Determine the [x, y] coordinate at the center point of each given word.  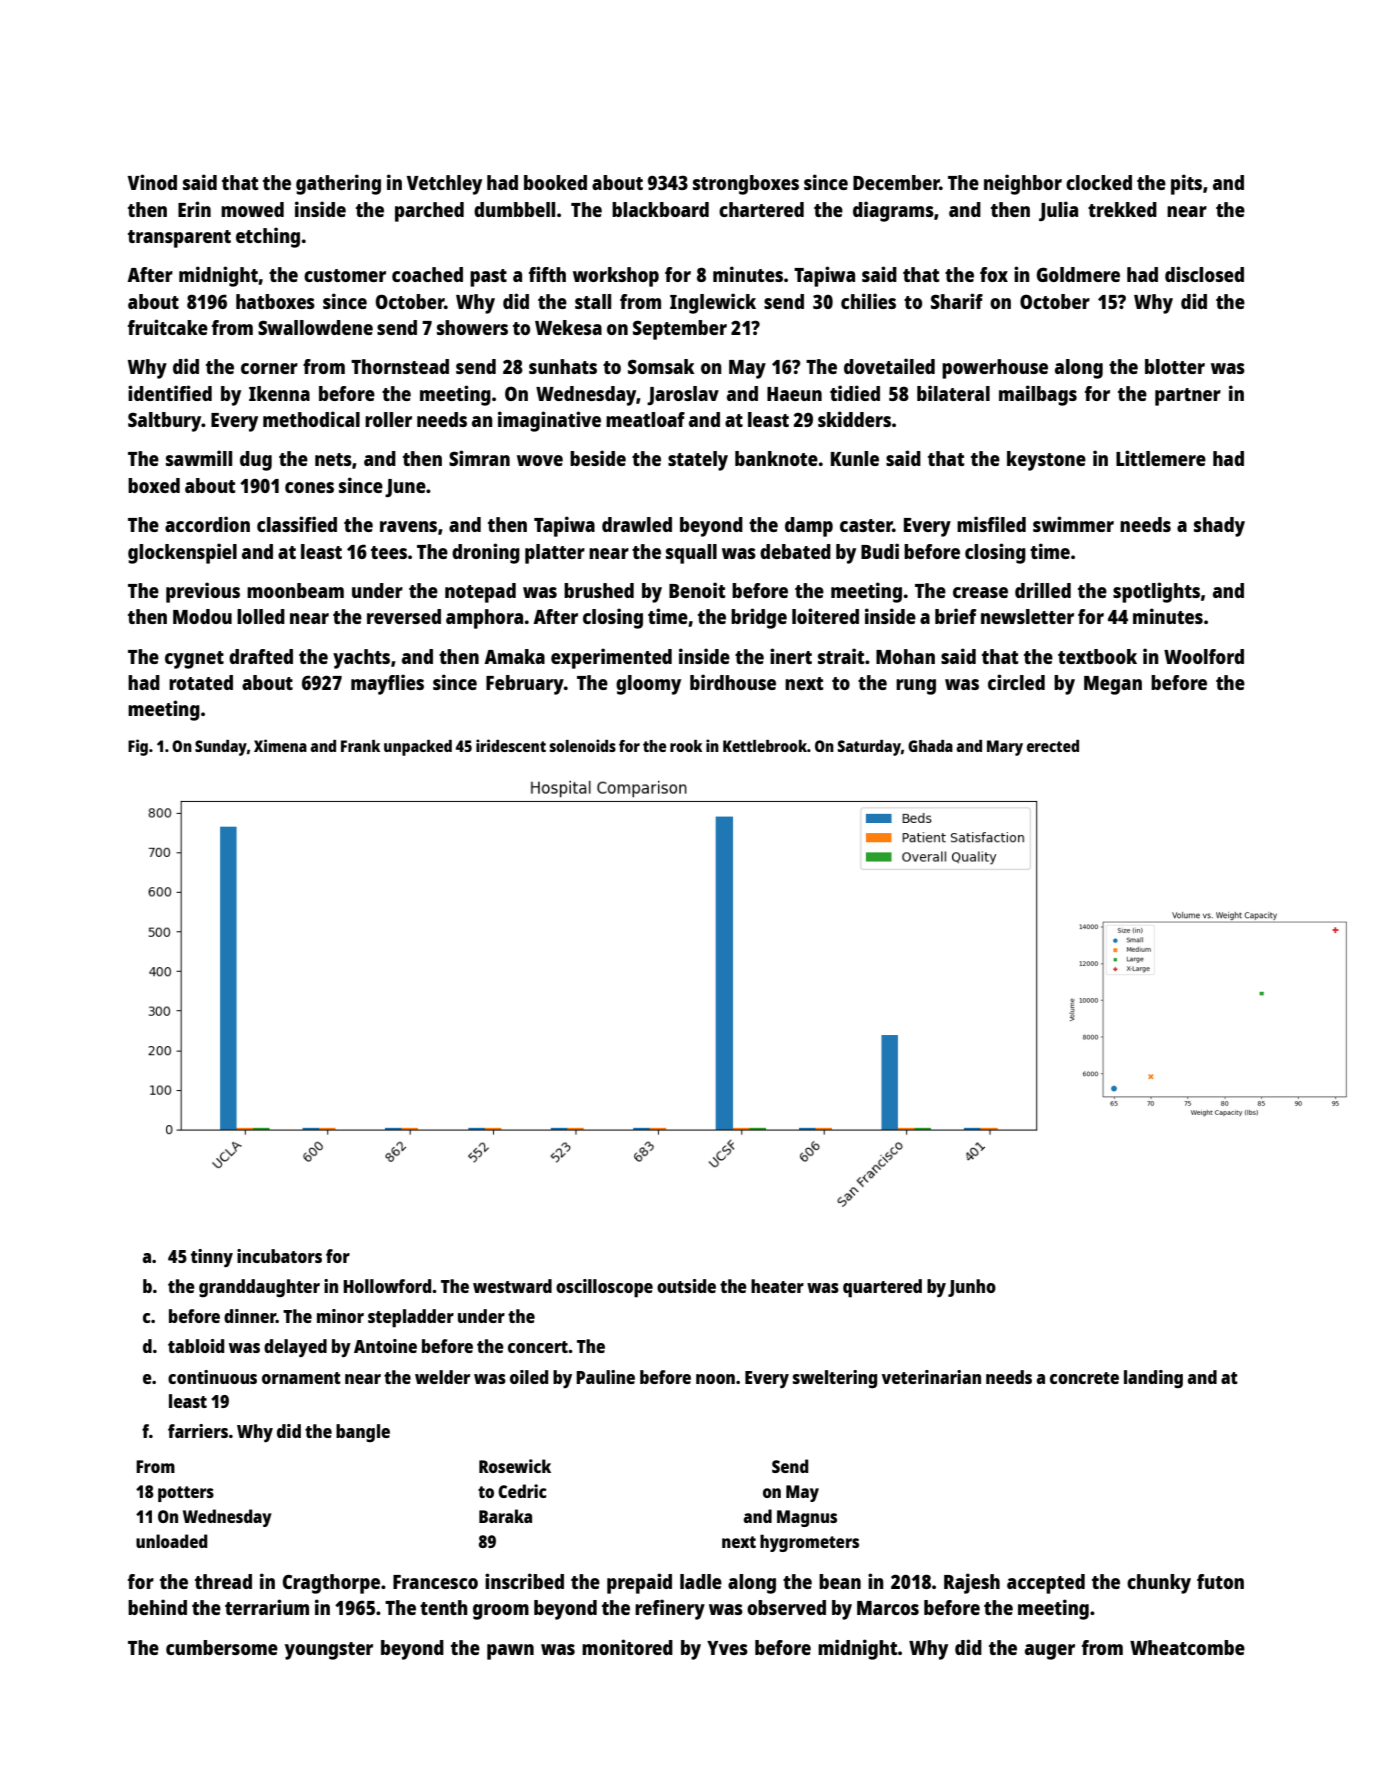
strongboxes [746, 185]
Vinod [152, 182]
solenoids [582, 745]
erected [1053, 746]
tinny [212, 1258]
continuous [212, 1377]
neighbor [1023, 184]
